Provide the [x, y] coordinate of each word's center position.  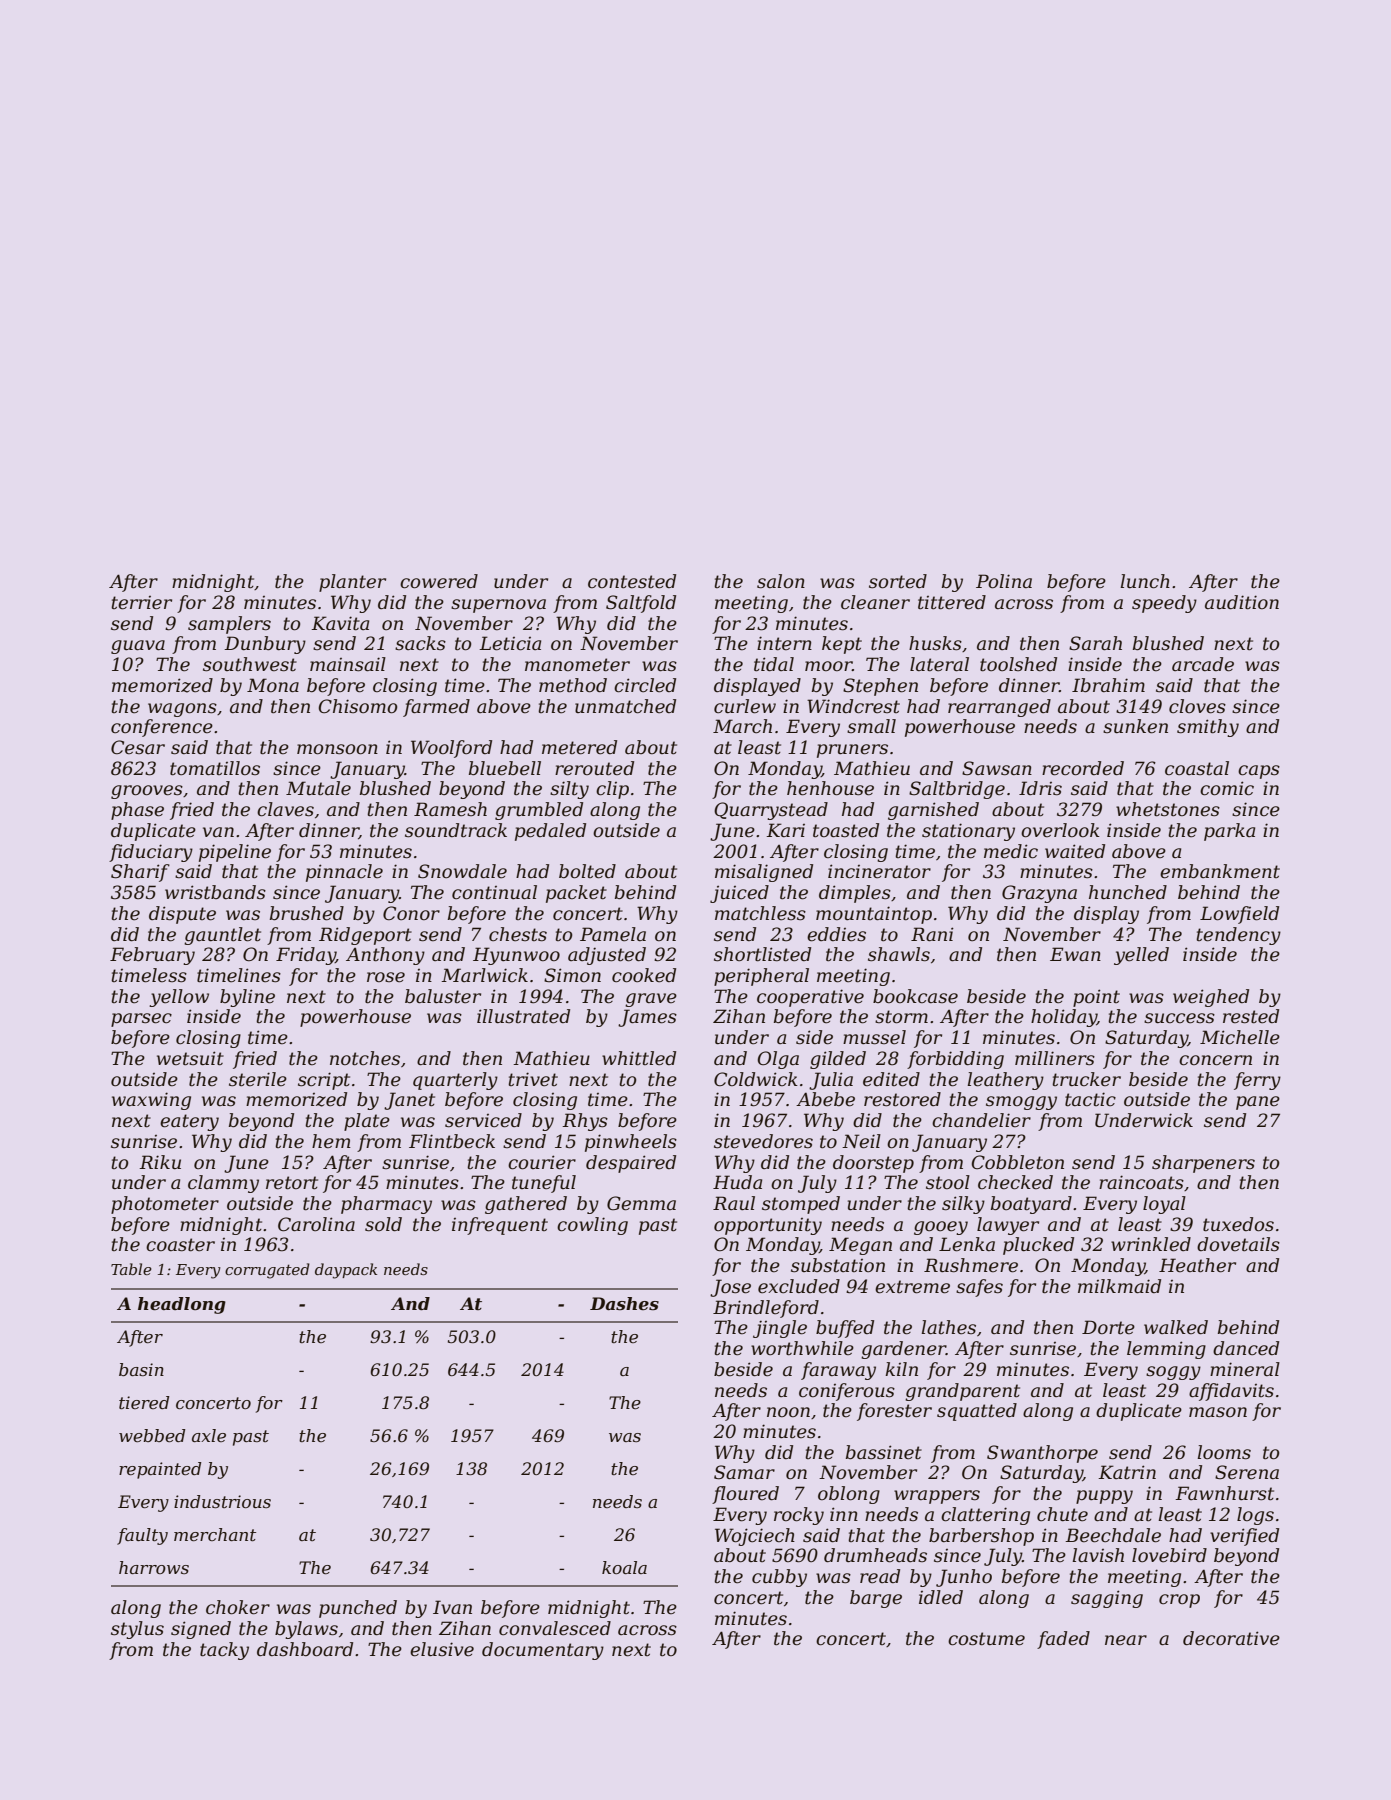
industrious [222, 1501]
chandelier [981, 1120]
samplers [229, 625]
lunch [1145, 581]
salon [781, 581]
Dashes [624, 1303]
